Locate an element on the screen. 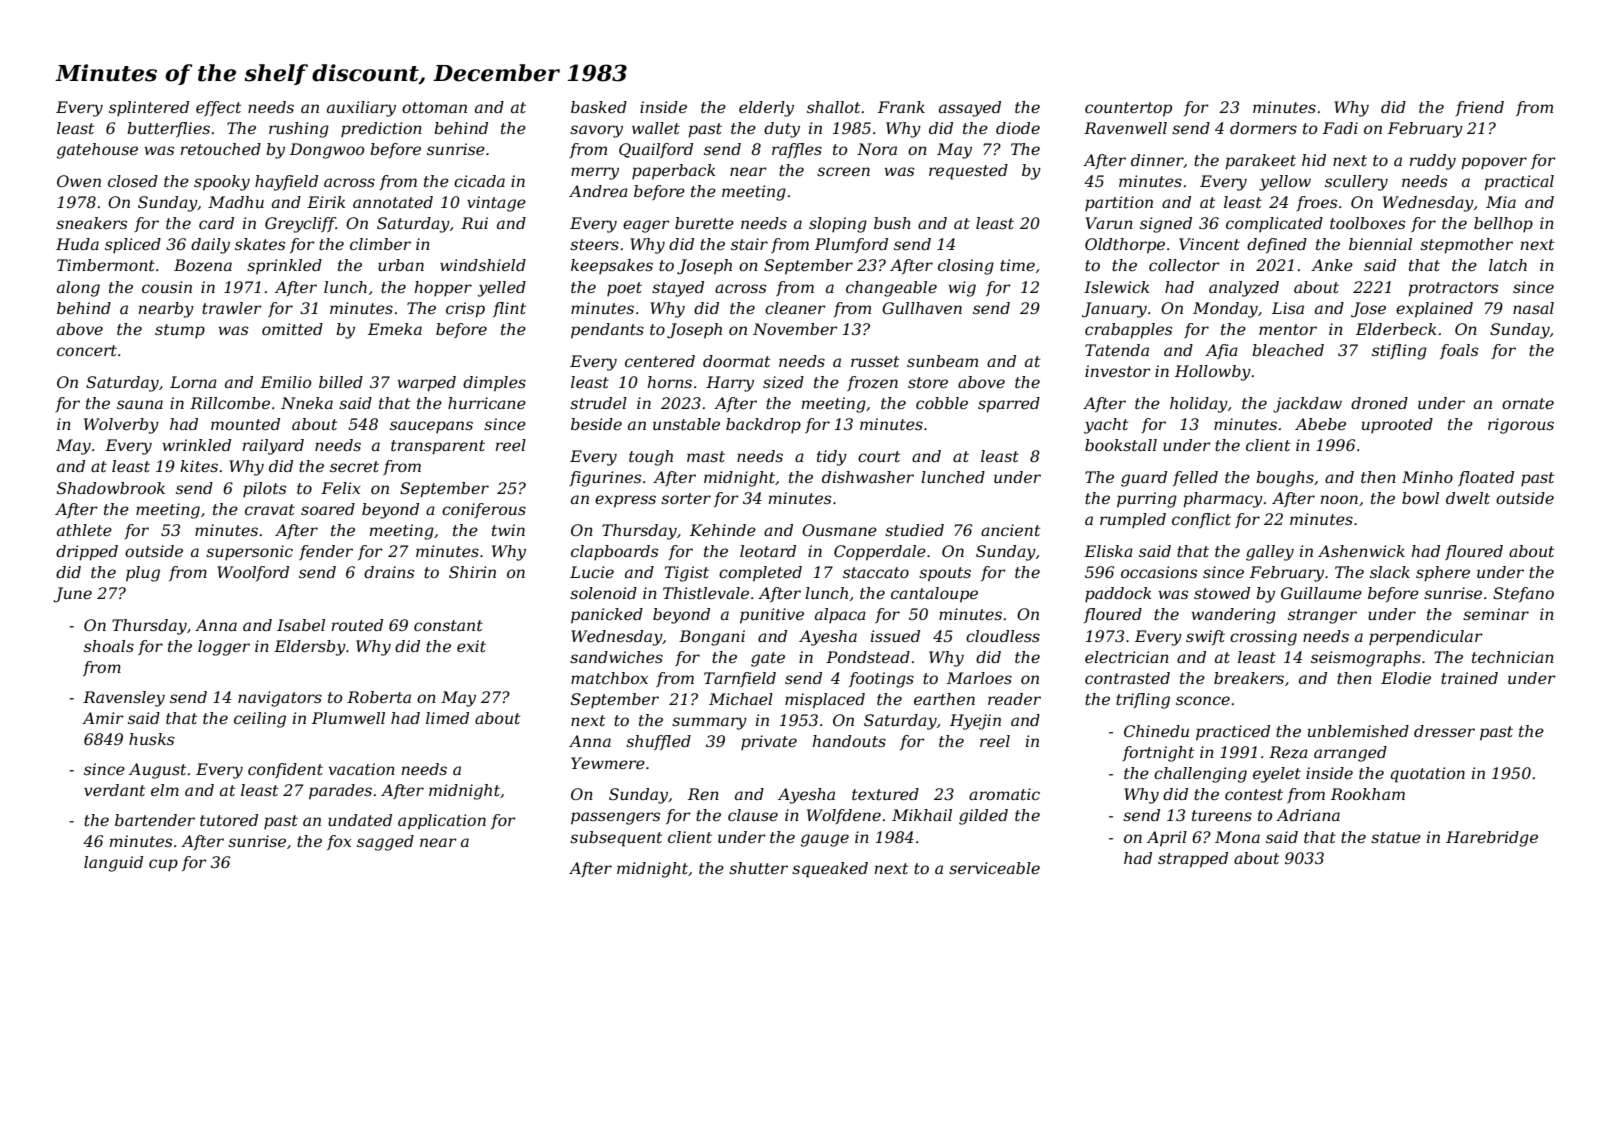 The image size is (1611, 1139). time is located at coordinates (1017, 265).
